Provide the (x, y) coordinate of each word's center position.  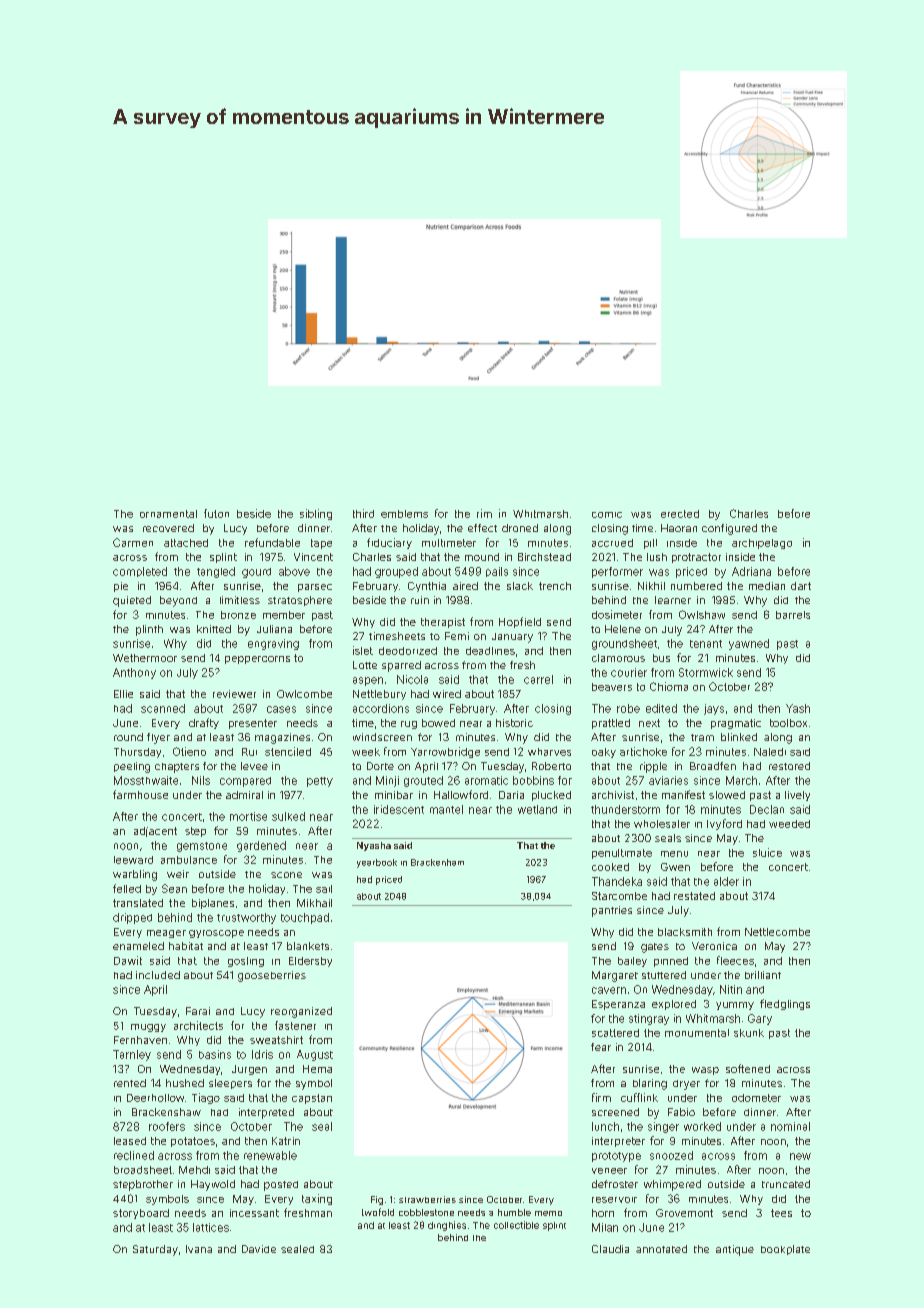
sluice (767, 852)
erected (680, 514)
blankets (308, 946)
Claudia (610, 1249)
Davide (259, 1249)
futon (216, 513)
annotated (661, 1249)
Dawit (128, 960)
